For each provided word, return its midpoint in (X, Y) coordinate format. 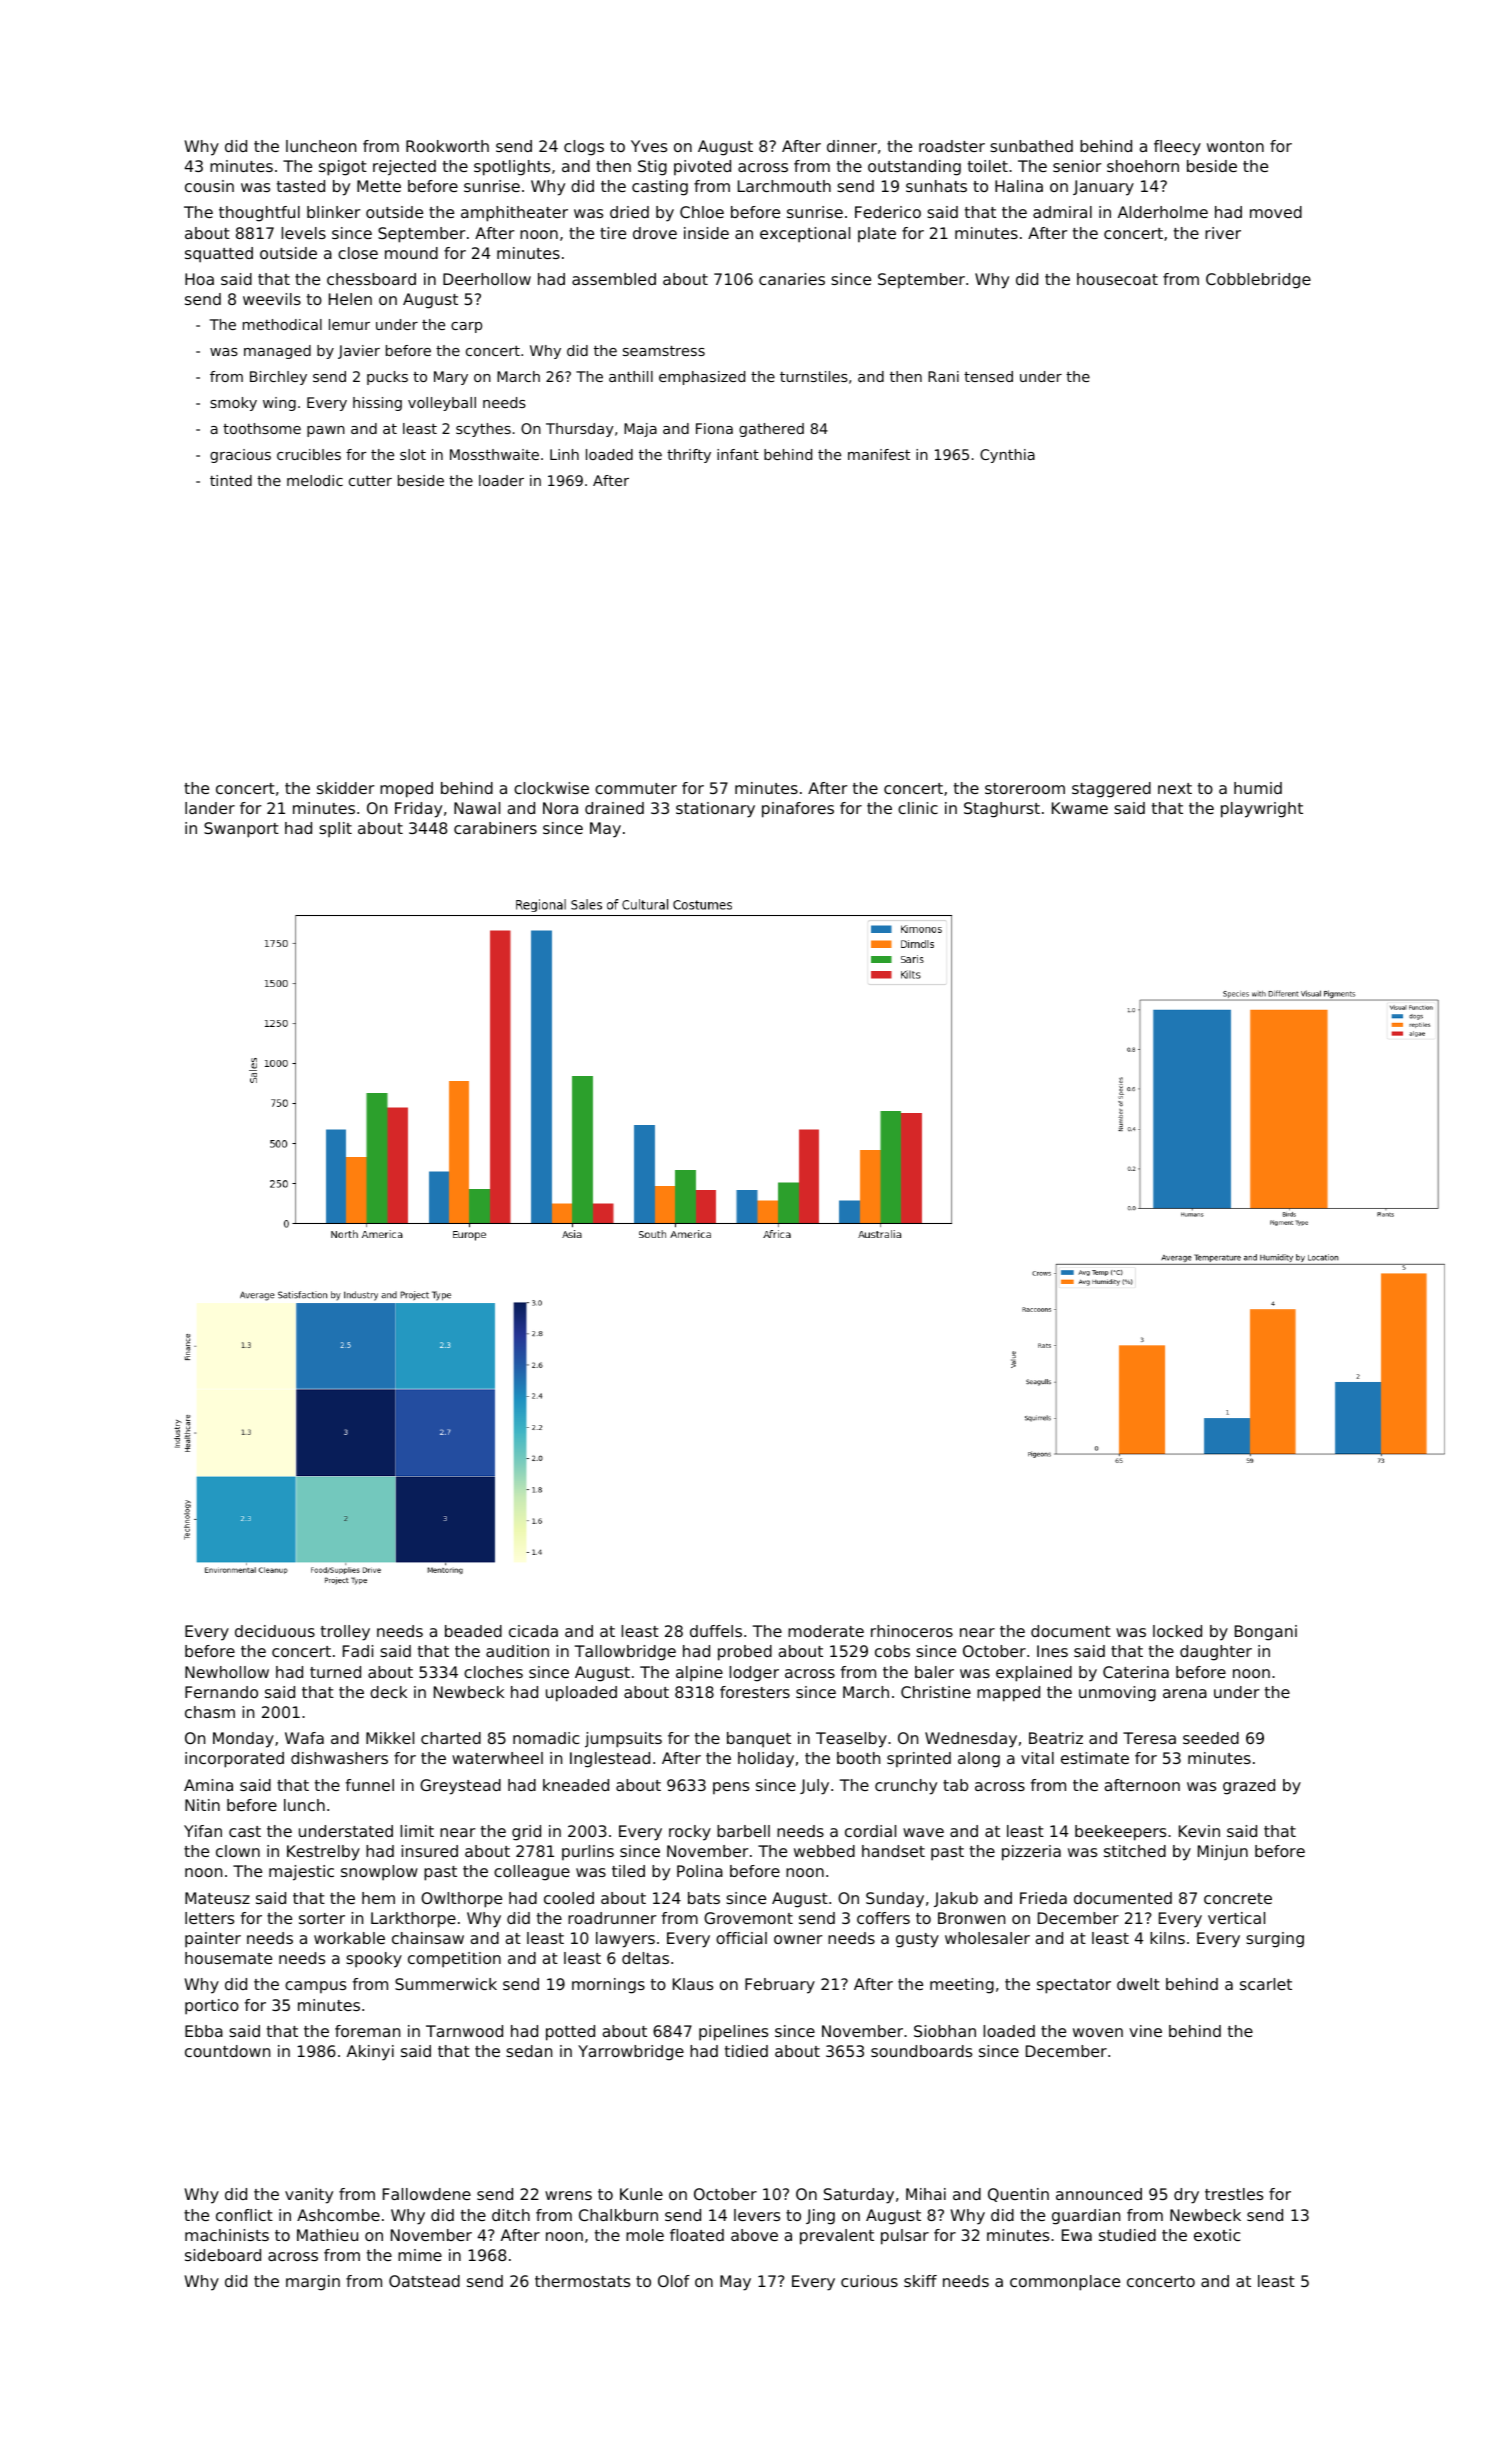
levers (757, 2215)
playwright (1262, 810)
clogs (584, 148)
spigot (343, 168)
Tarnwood (464, 2031)
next (1175, 788)
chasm (210, 1712)
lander (210, 808)
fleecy (1177, 148)
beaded (473, 1631)
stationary (715, 810)
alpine (699, 1674)
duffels (716, 1631)
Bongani (1266, 1633)
